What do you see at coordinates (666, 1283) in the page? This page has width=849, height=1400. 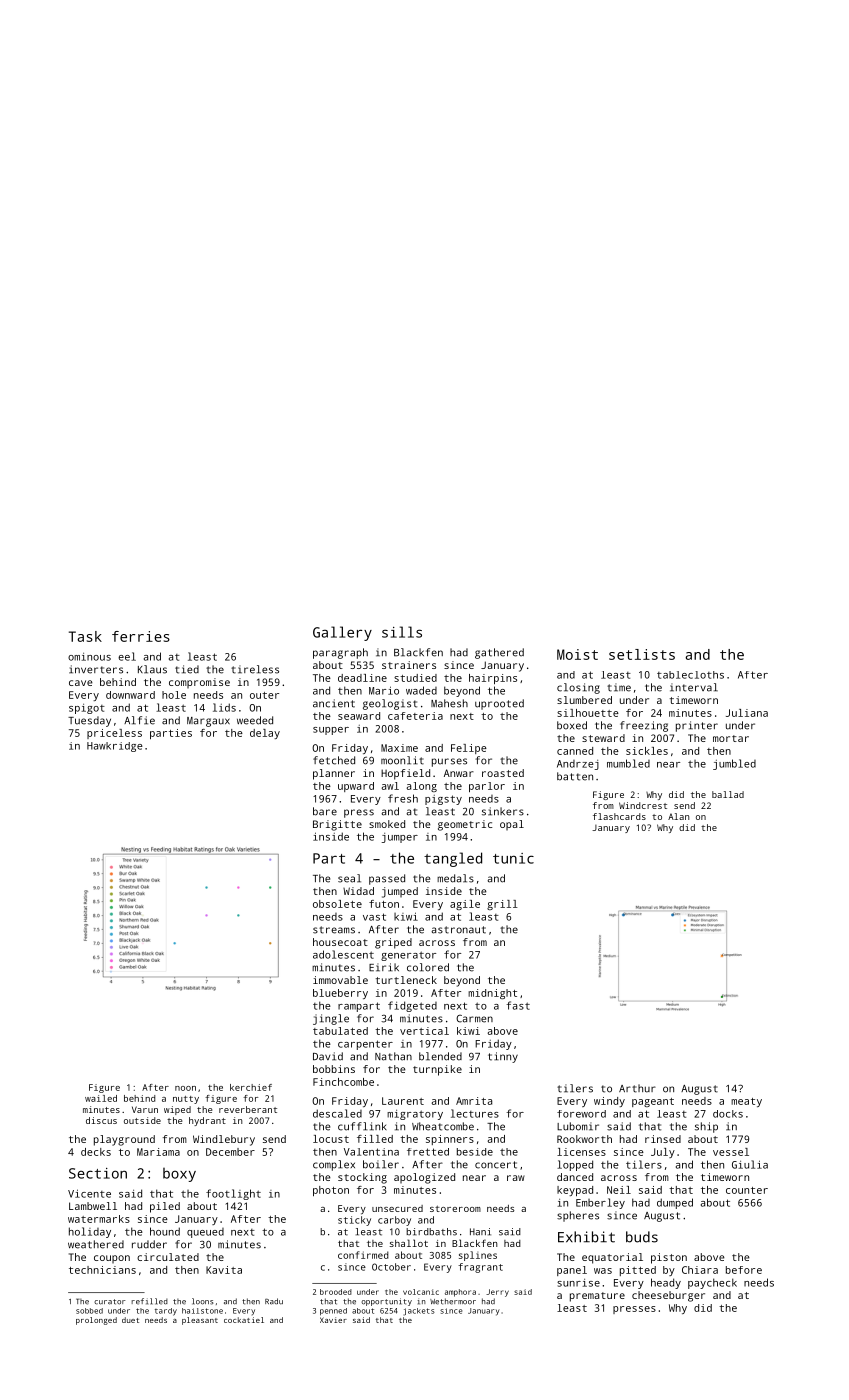 I see `heady` at bounding box center [666, 1283].
